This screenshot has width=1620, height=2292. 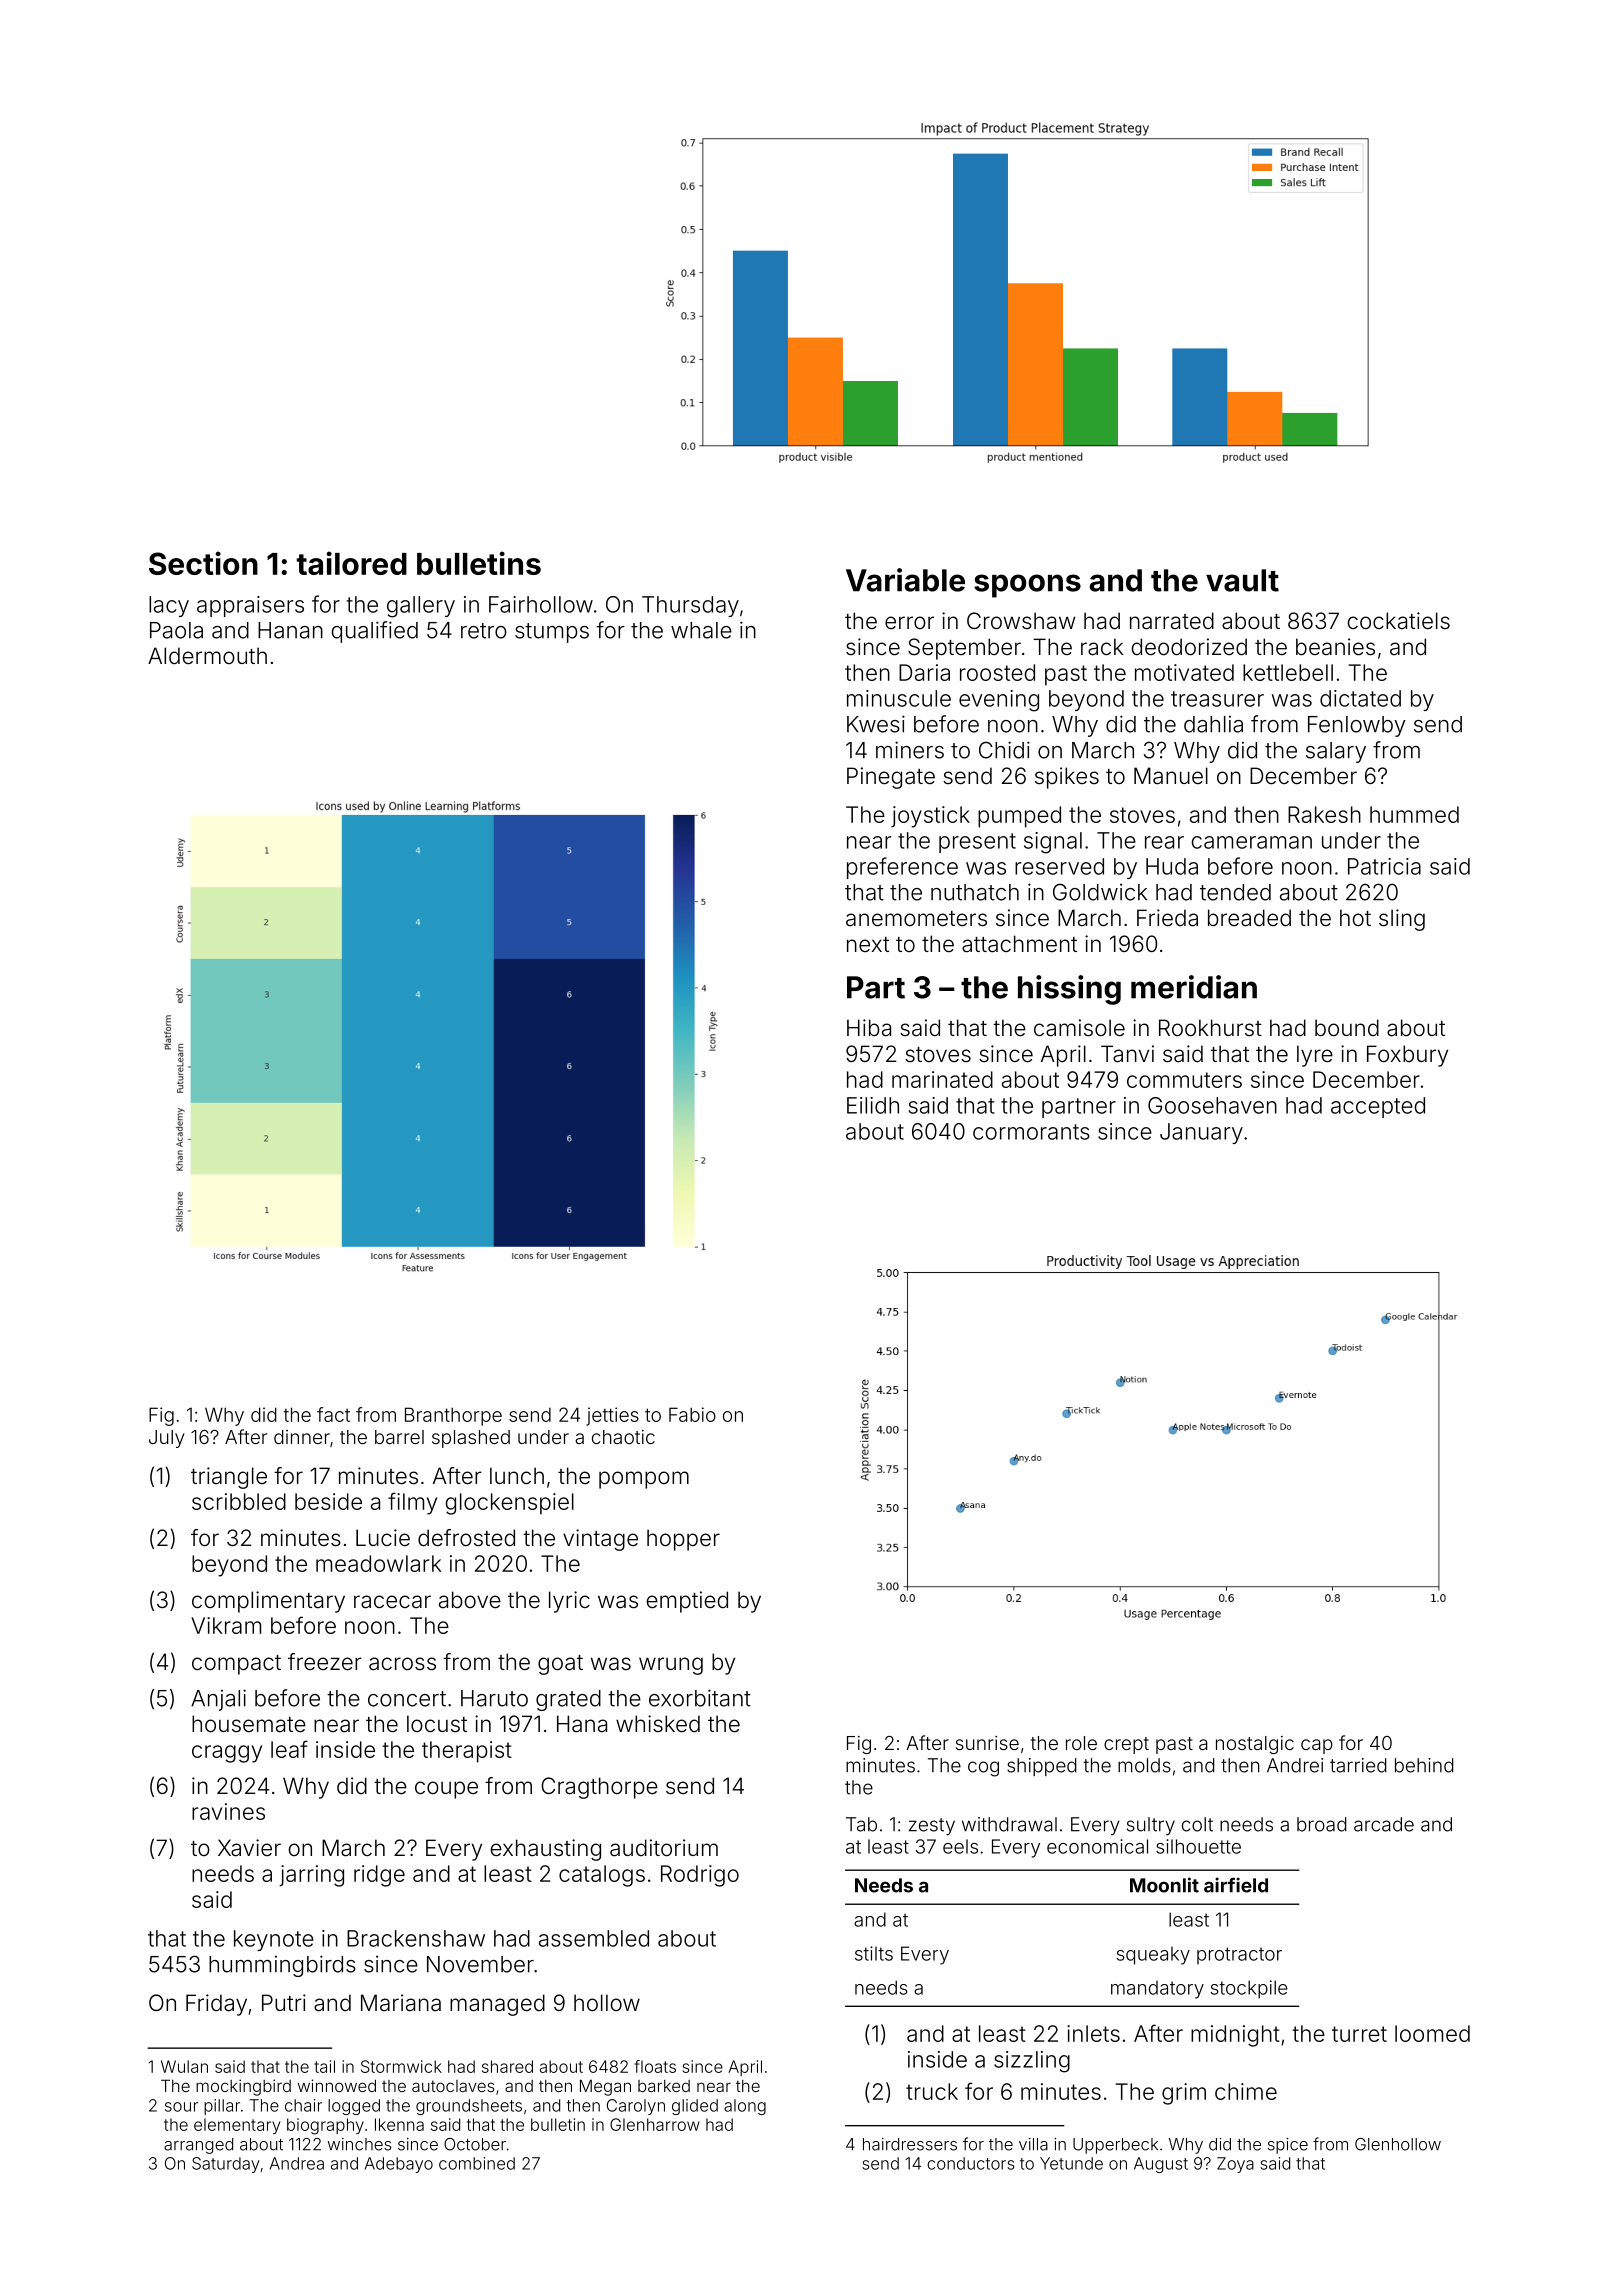 I want to click on conductors, so click(x=970, y=2163).
